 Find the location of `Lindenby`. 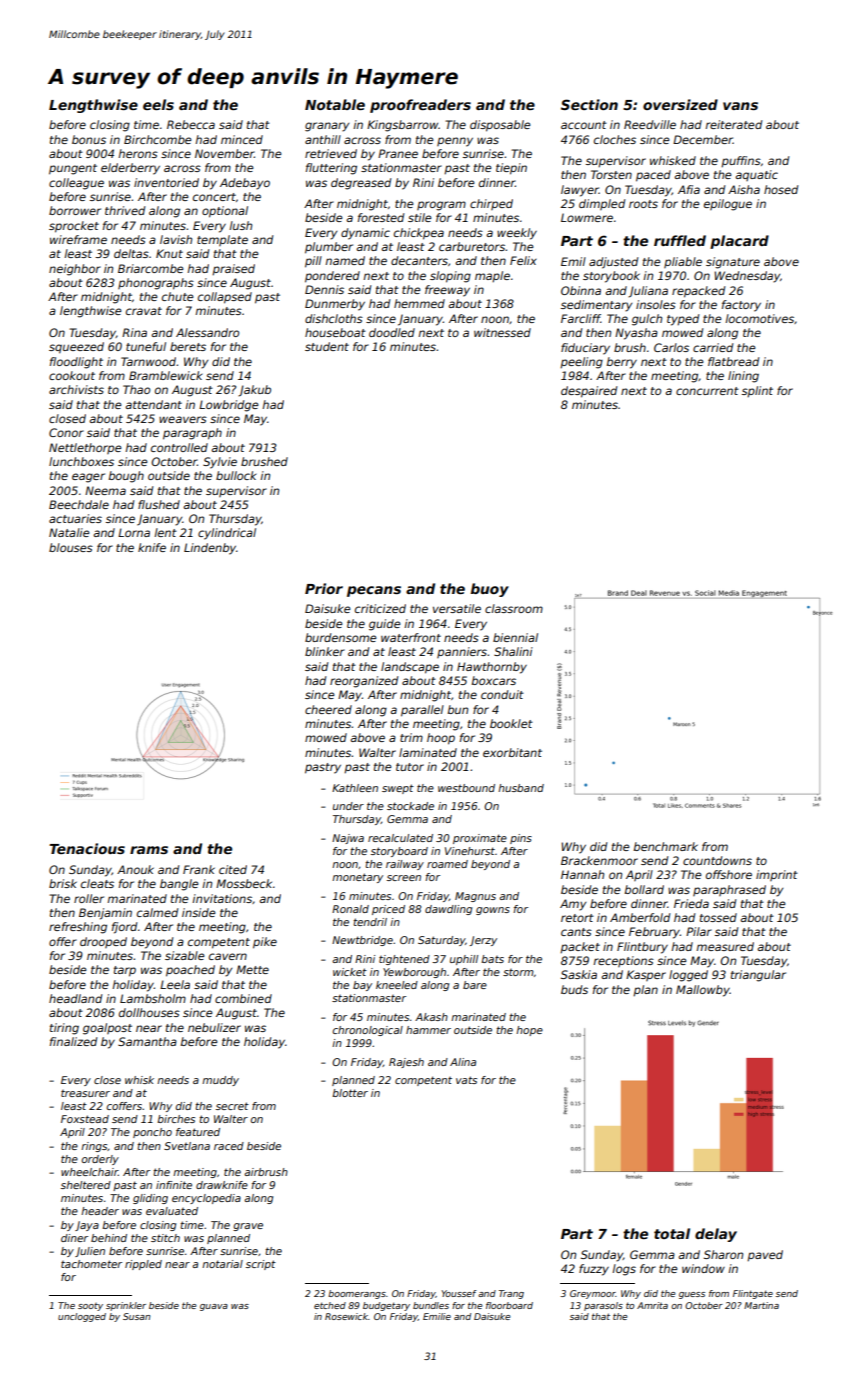

Lindenby is located at coordinates (210, 549).
